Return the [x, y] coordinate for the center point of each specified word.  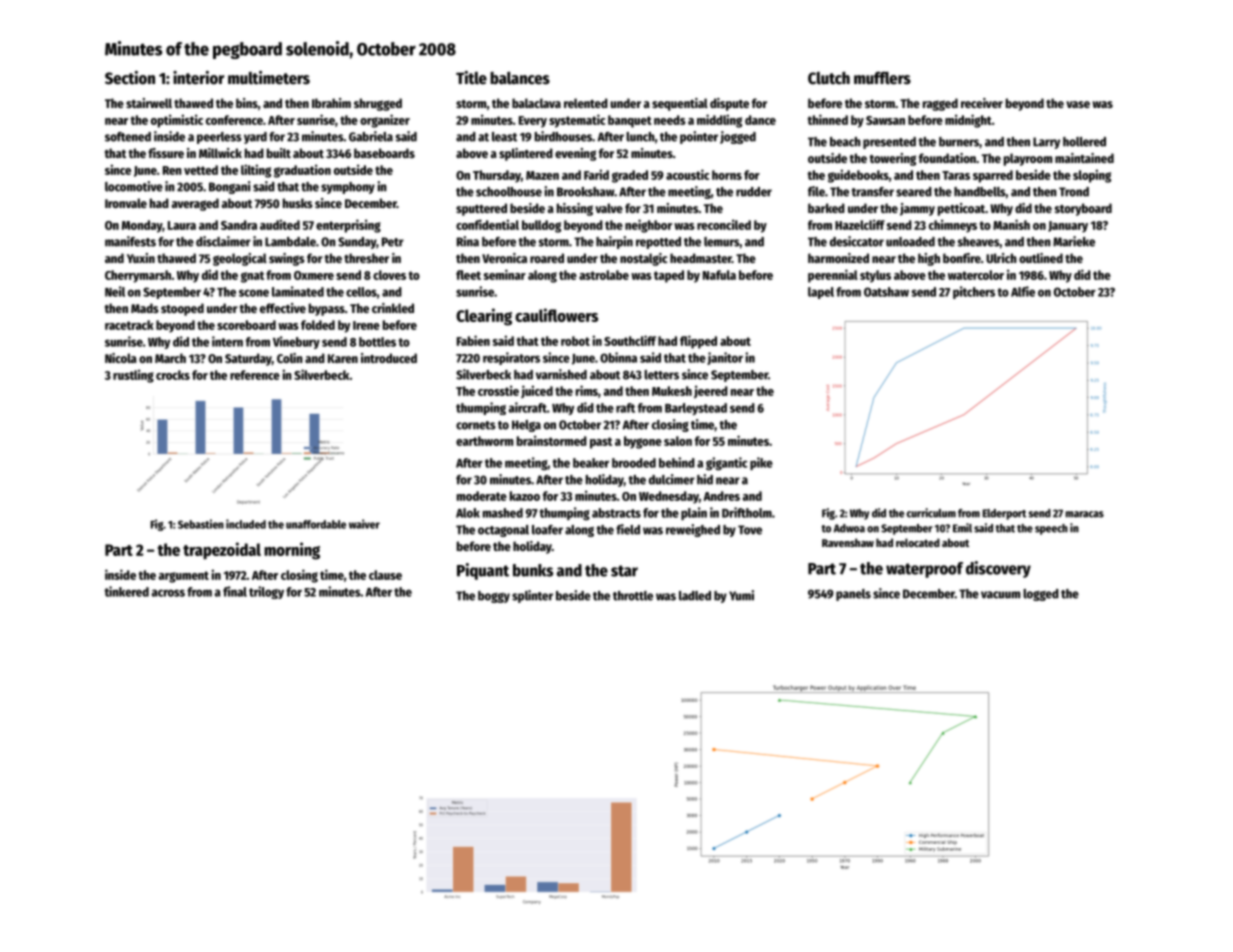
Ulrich [1001, 258]
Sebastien [201, 524]
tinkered [126, 591]
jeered [711, 392]
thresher [366, 258]
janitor [725, 358]
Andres [721, 496]
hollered [1084, 142]
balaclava [536, 103]
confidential [487, 224]
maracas [1084, 514]
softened [128, 137]
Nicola [121, 358]
